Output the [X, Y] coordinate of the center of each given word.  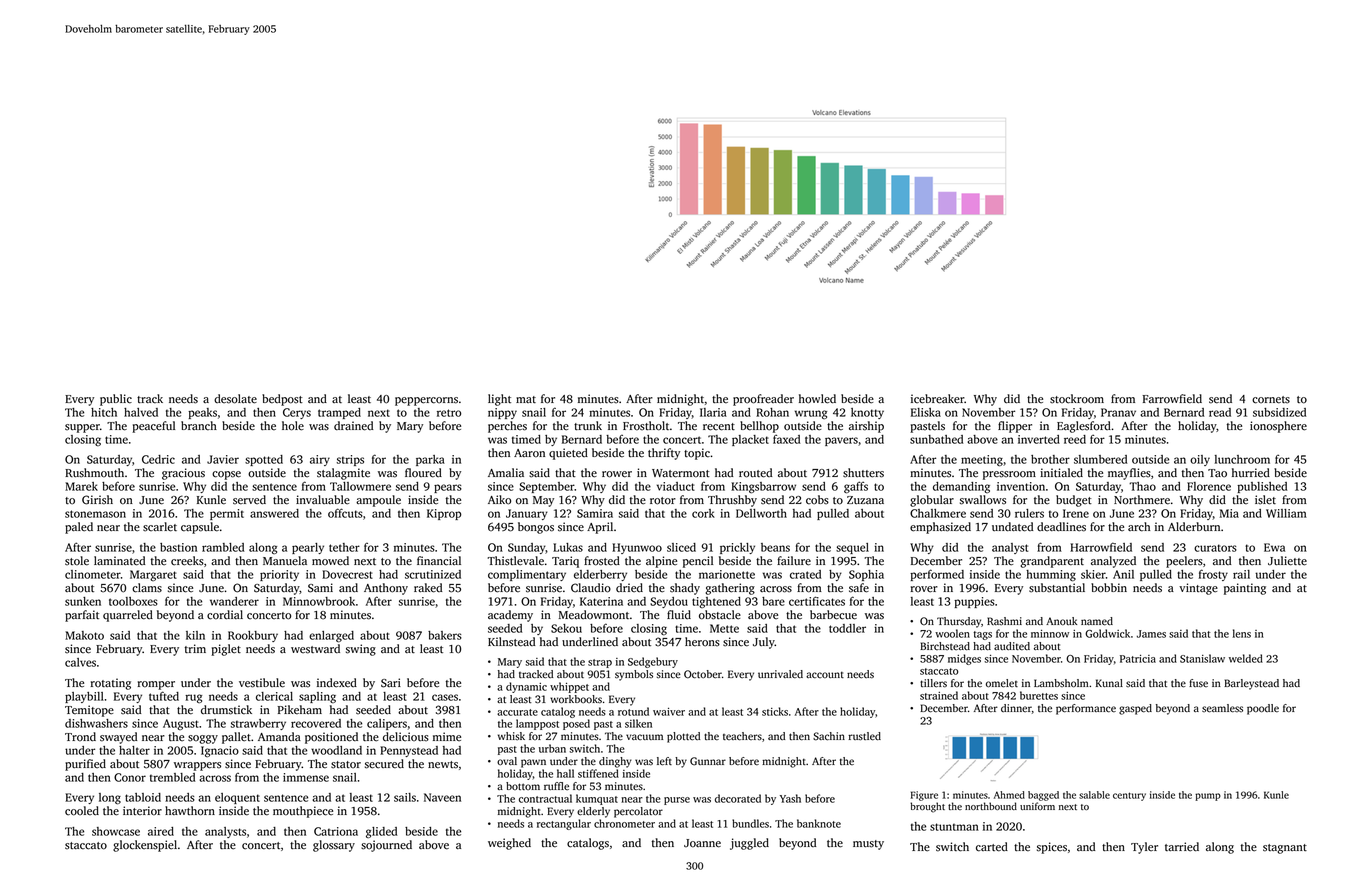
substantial [1057, 588]
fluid [679, 615]
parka [430, 460]
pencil [698, 562]
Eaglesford [1084, 427]
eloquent [237, 798]
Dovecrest [347, 574]
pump [1208, 797]
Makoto [84, 635]
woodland [336, 750]
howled [817, 399]
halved [141, 412]
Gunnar [708, 761]
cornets [1271, 400]
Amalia [506, 472]
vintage [1198, 589]
